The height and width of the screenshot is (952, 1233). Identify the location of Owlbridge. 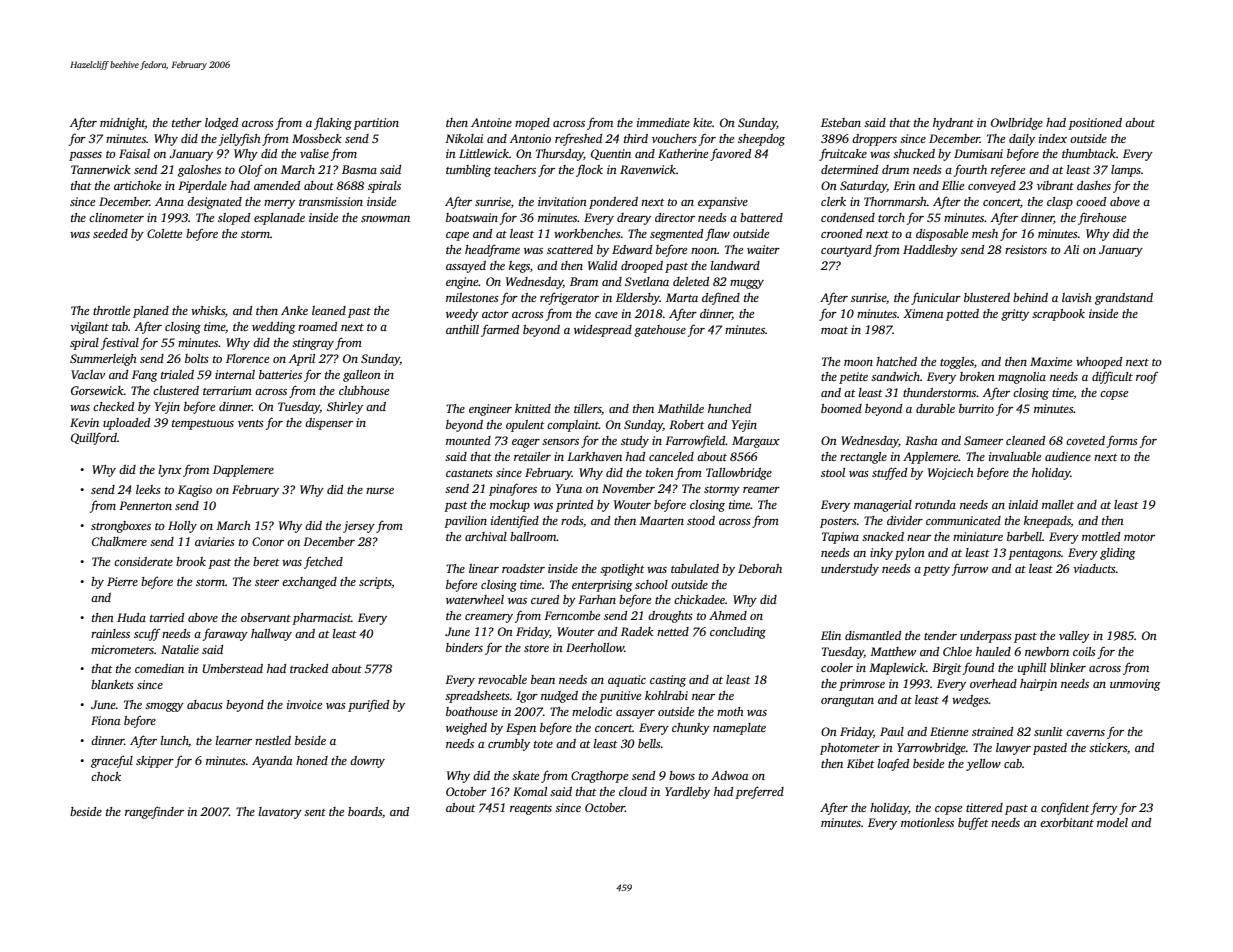
(1017, 124).
